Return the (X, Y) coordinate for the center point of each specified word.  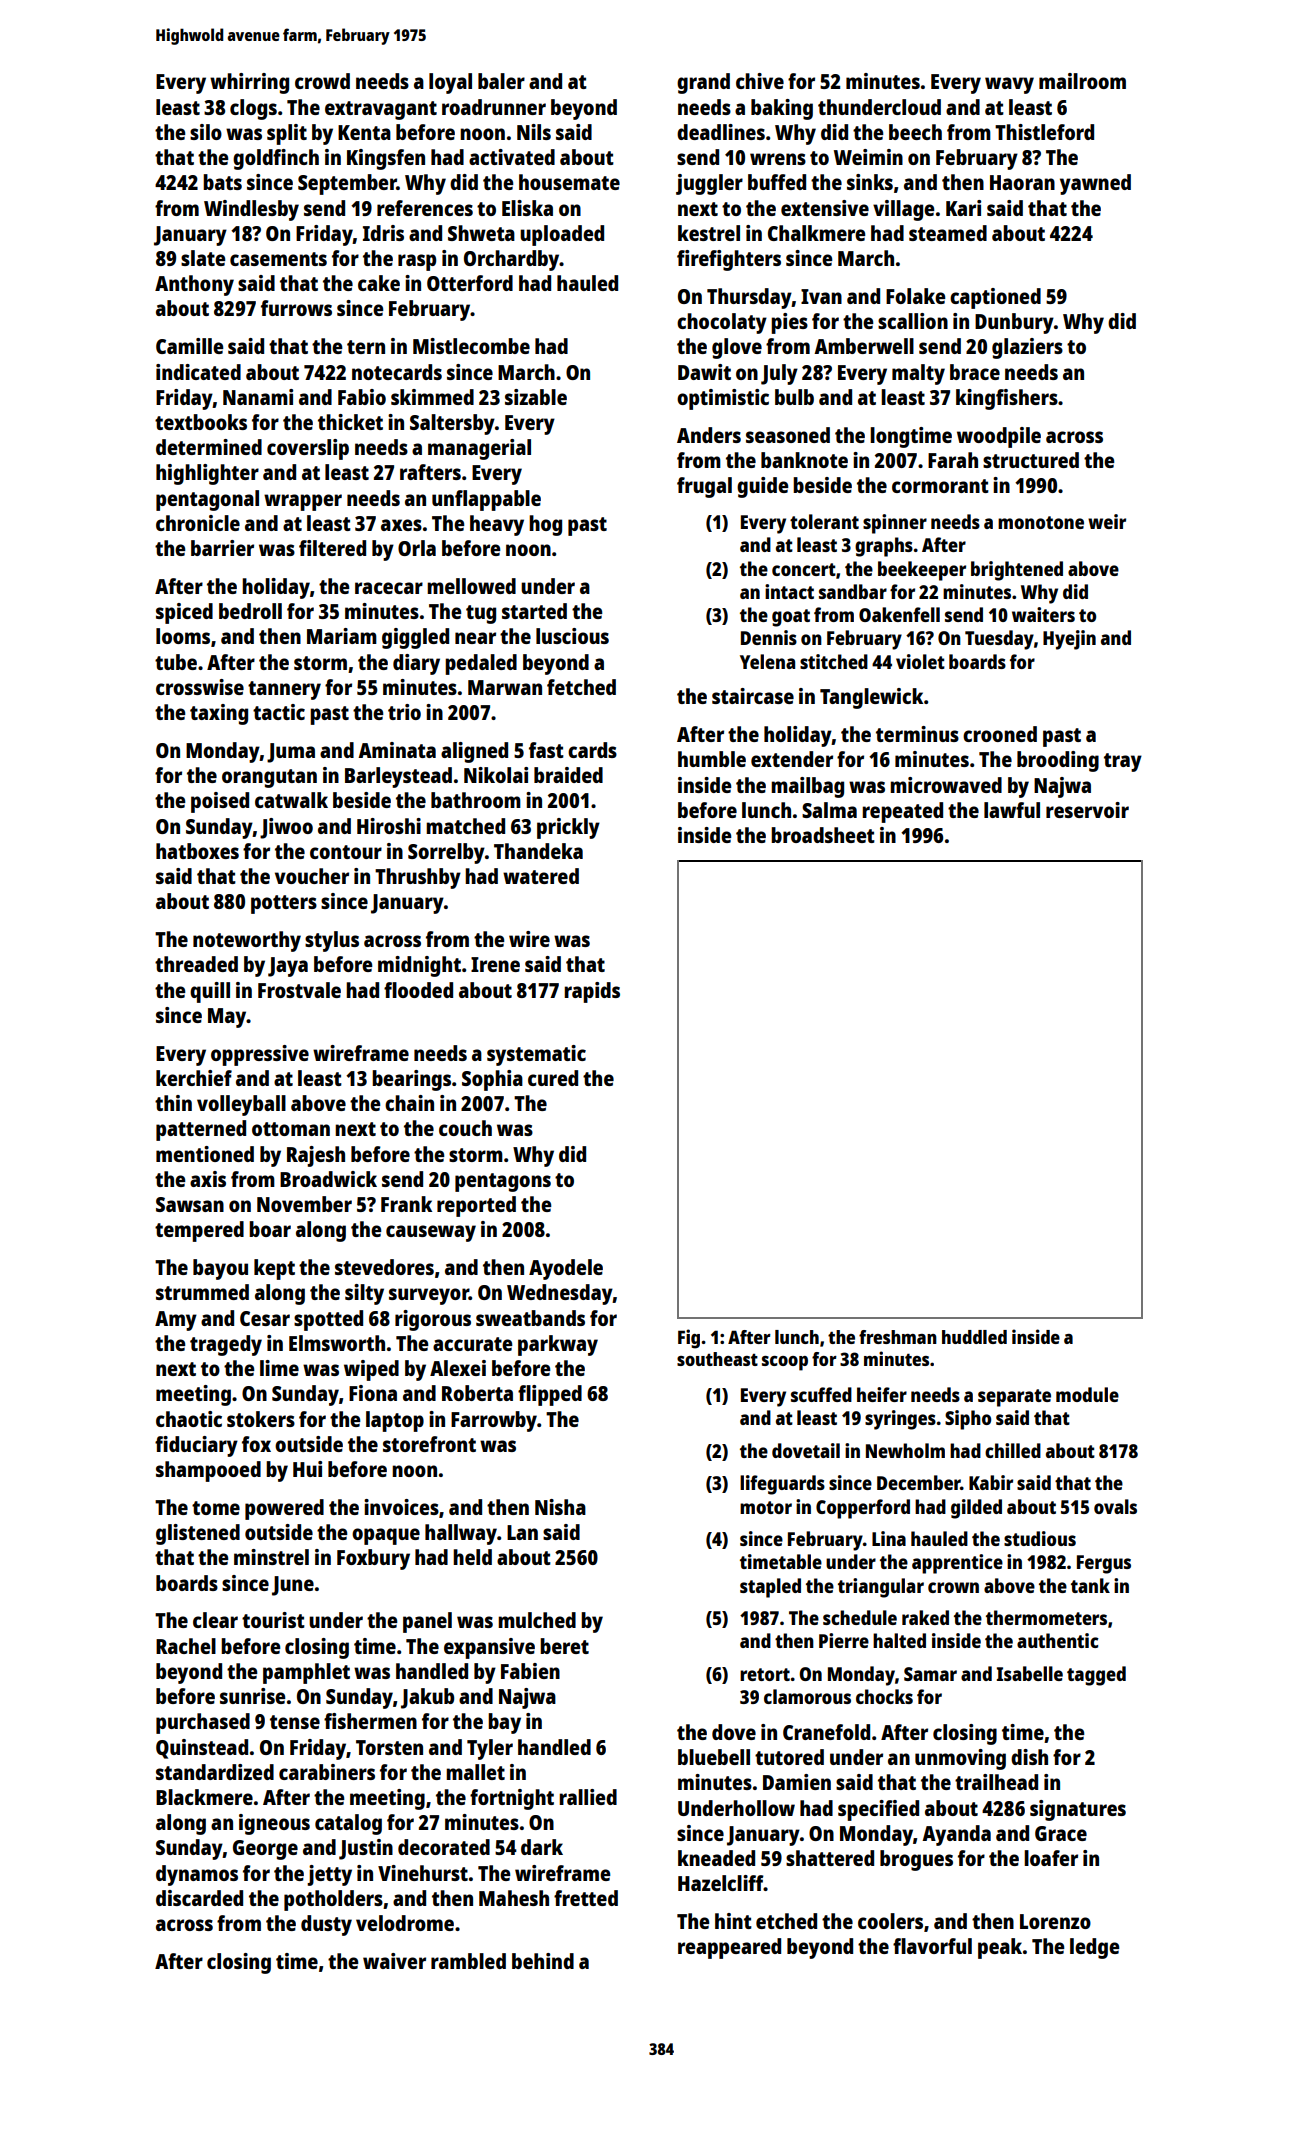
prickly (568, 828)
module (1087, 1394)
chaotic (189, 1419)
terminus (917, 734)
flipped (550, 1395)
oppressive (260, 1055)
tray (1123, 762)
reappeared (729, 1948)
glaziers (1027, 348)
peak (1000, 1948)
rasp (417, 262)
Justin (366, 1849)
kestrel (709, 233)
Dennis (769, 637)
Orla (417, 548)
